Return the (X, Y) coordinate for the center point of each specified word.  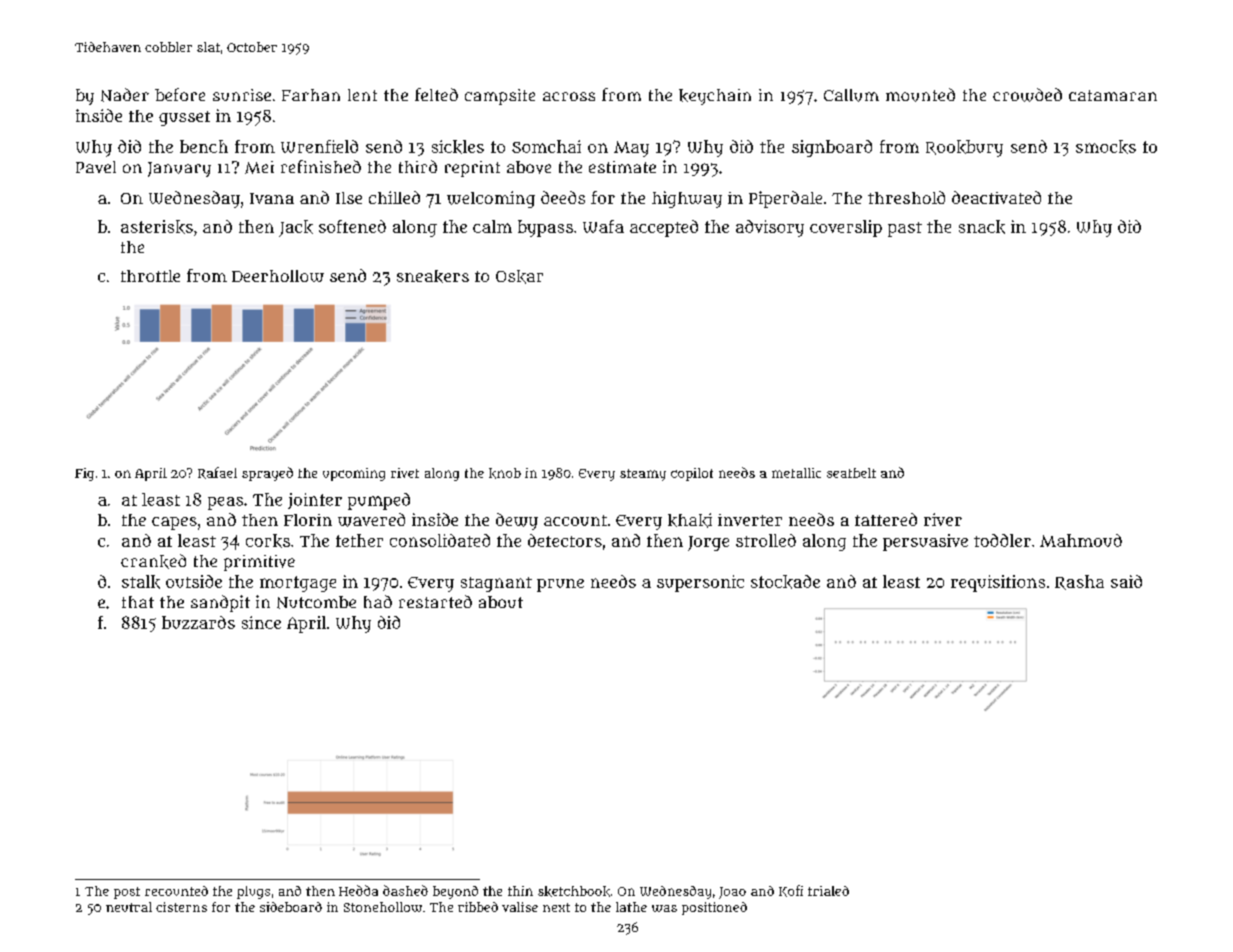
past (905, 229)
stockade (785, 582)
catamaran (1113, 95)
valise (520, 907)
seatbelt (851, 473)
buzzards (198, 622)
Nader (125, 95)
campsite (500, 97)
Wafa (603, 226)
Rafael (217, 473)
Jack (296, 228)
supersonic (700, 583)
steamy (643, 475)
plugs (253, 892)
